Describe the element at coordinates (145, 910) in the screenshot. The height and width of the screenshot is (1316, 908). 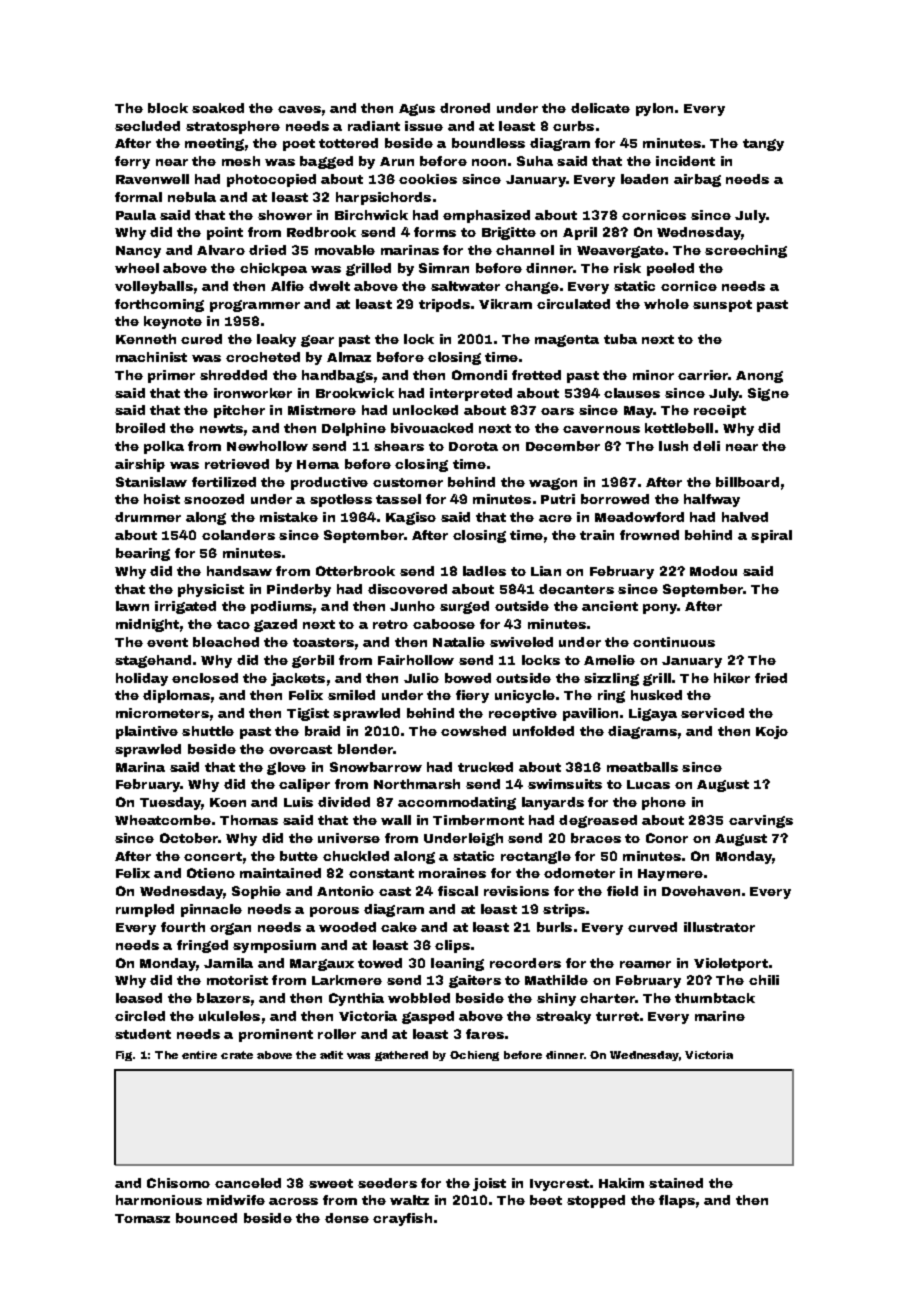
I see `rumpled` at that location.
